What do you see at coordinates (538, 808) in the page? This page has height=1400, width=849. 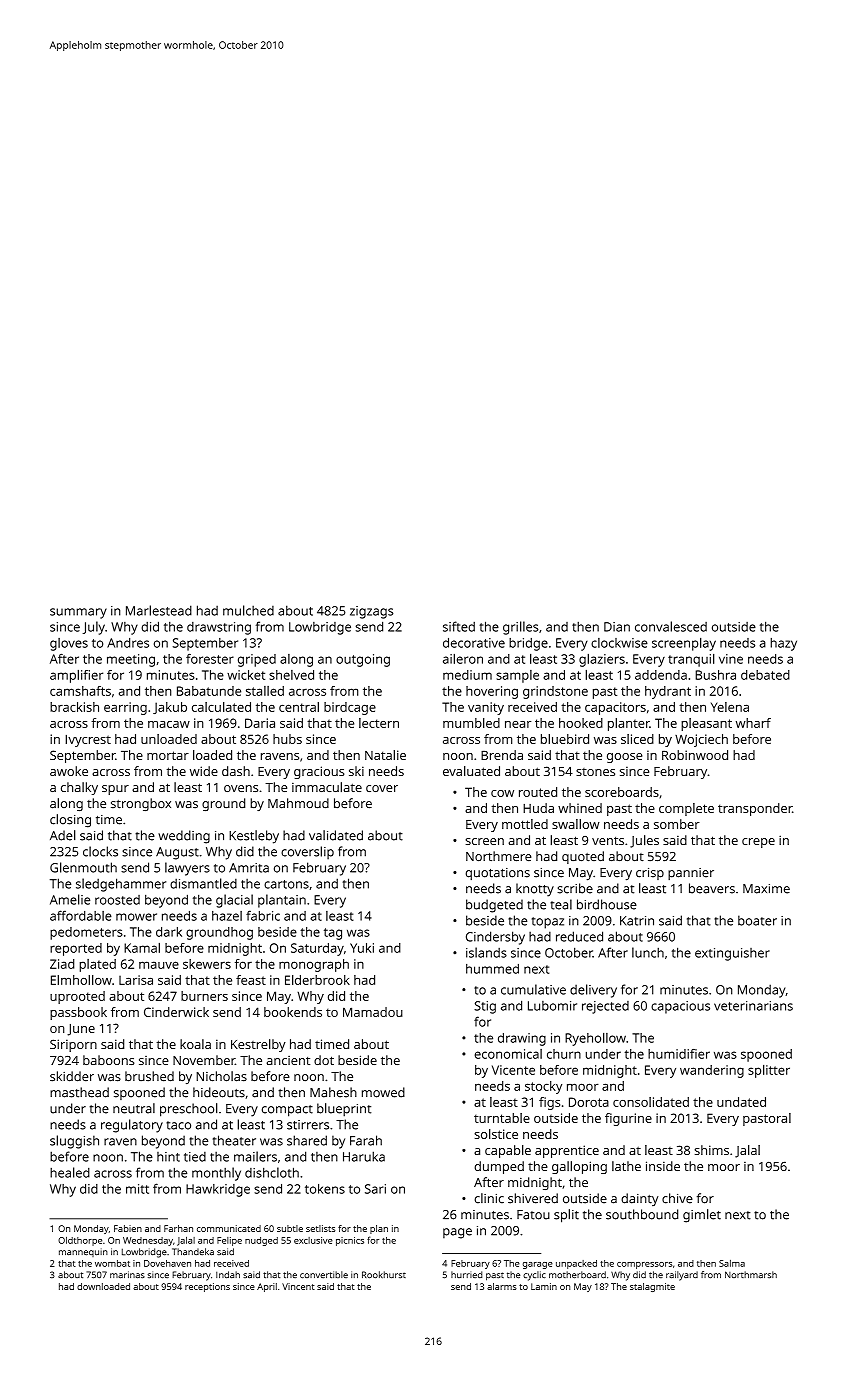 I see `Huda` at bounding box center [538, 808].
